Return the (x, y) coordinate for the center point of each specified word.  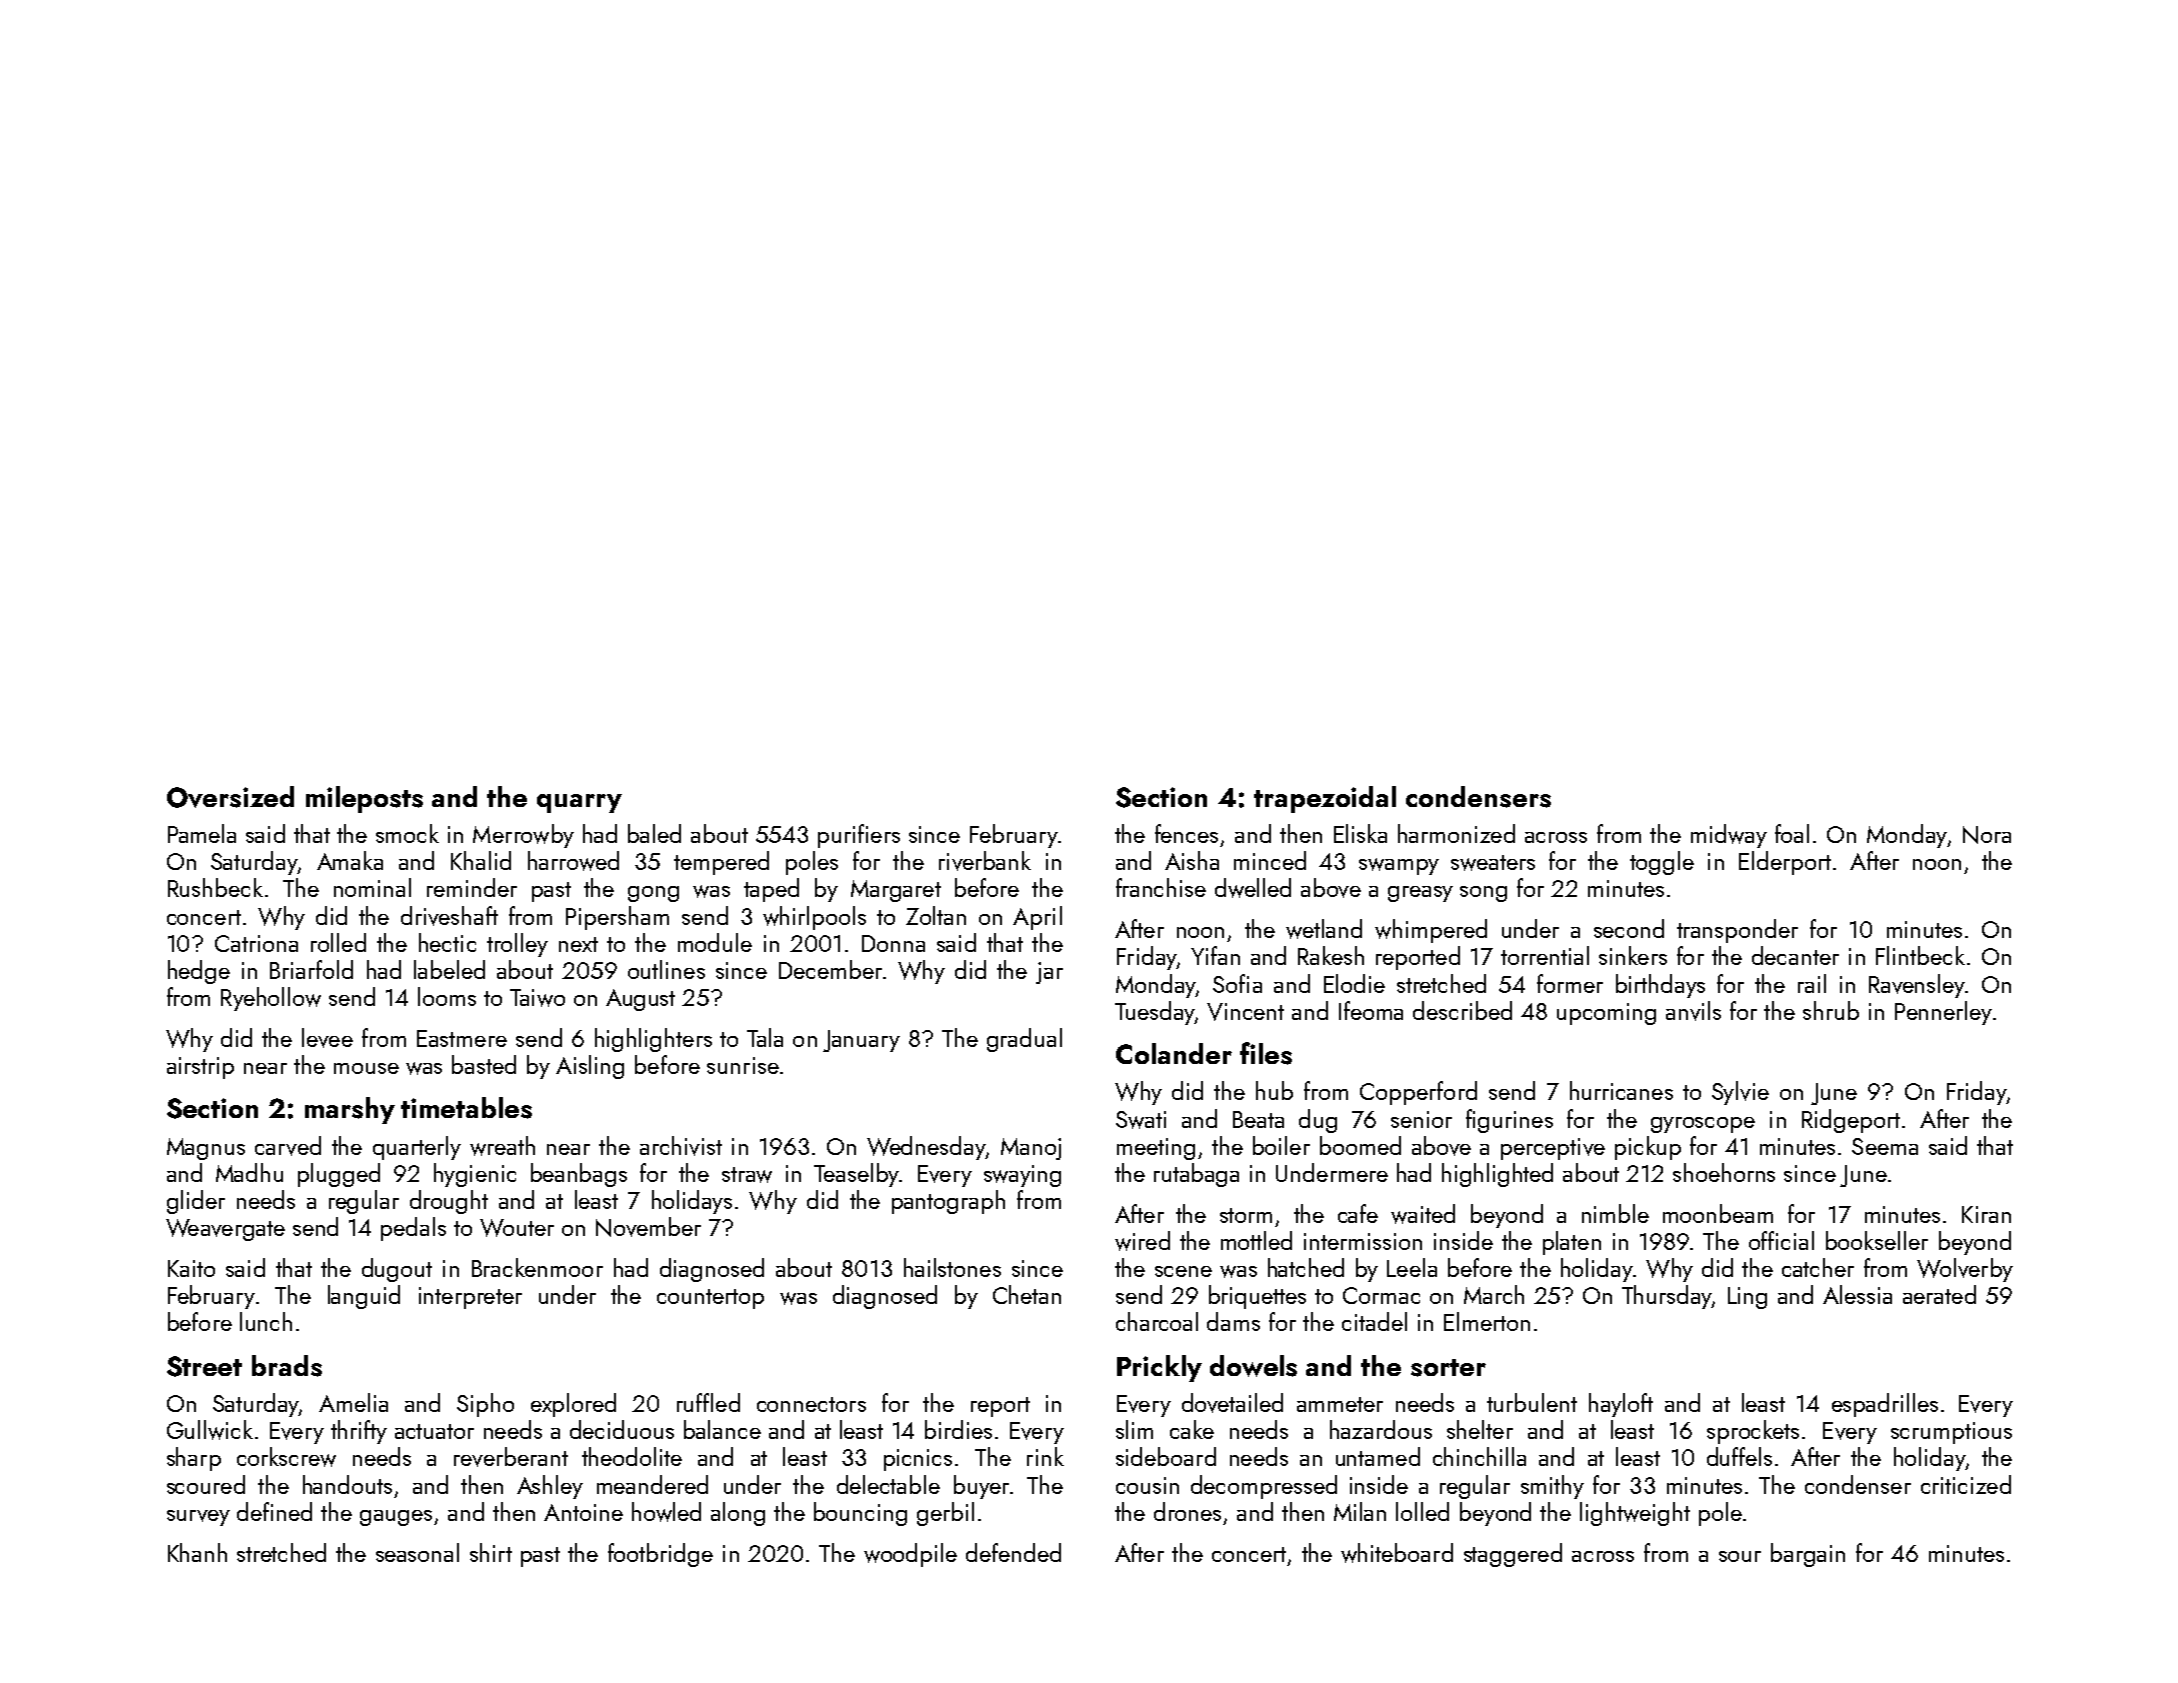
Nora (1987, 835)
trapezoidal (1325, 799)
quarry (579, 803)
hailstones (952, 1267)
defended (1013, 1552)
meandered (652, 1484)
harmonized (1456, 833)
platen (1572, 1243)
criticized (1966, 1484)
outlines (666, 969)
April (1037, 918)
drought (449, 1202)
